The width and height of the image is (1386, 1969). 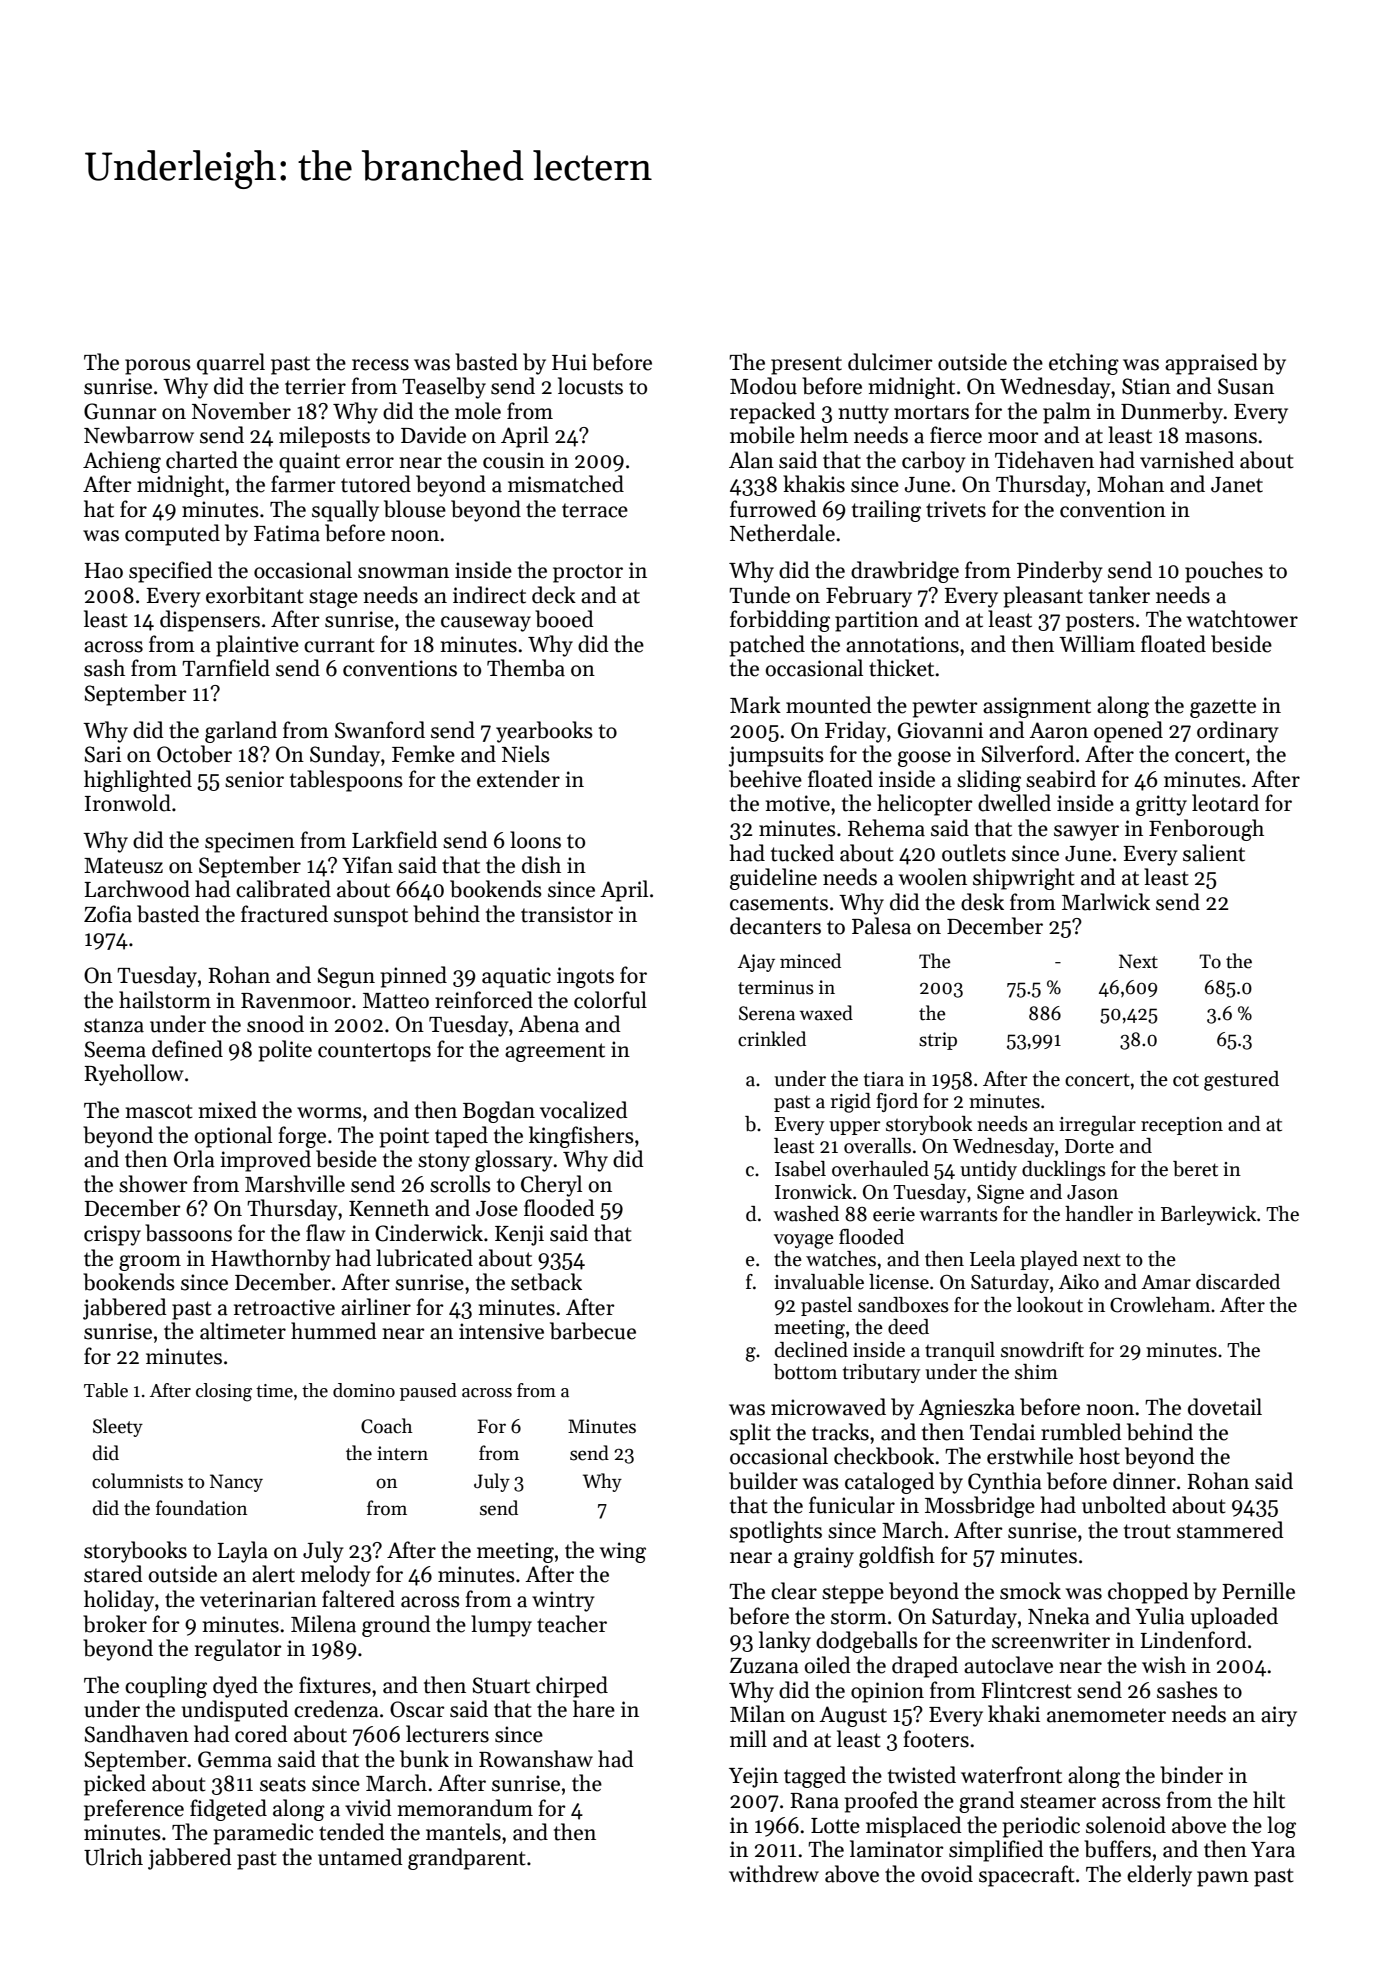 What do you see at coordinates (1208, 1215) in the image?
I see `Barleywick` at bounding box center [1208, 1215].
